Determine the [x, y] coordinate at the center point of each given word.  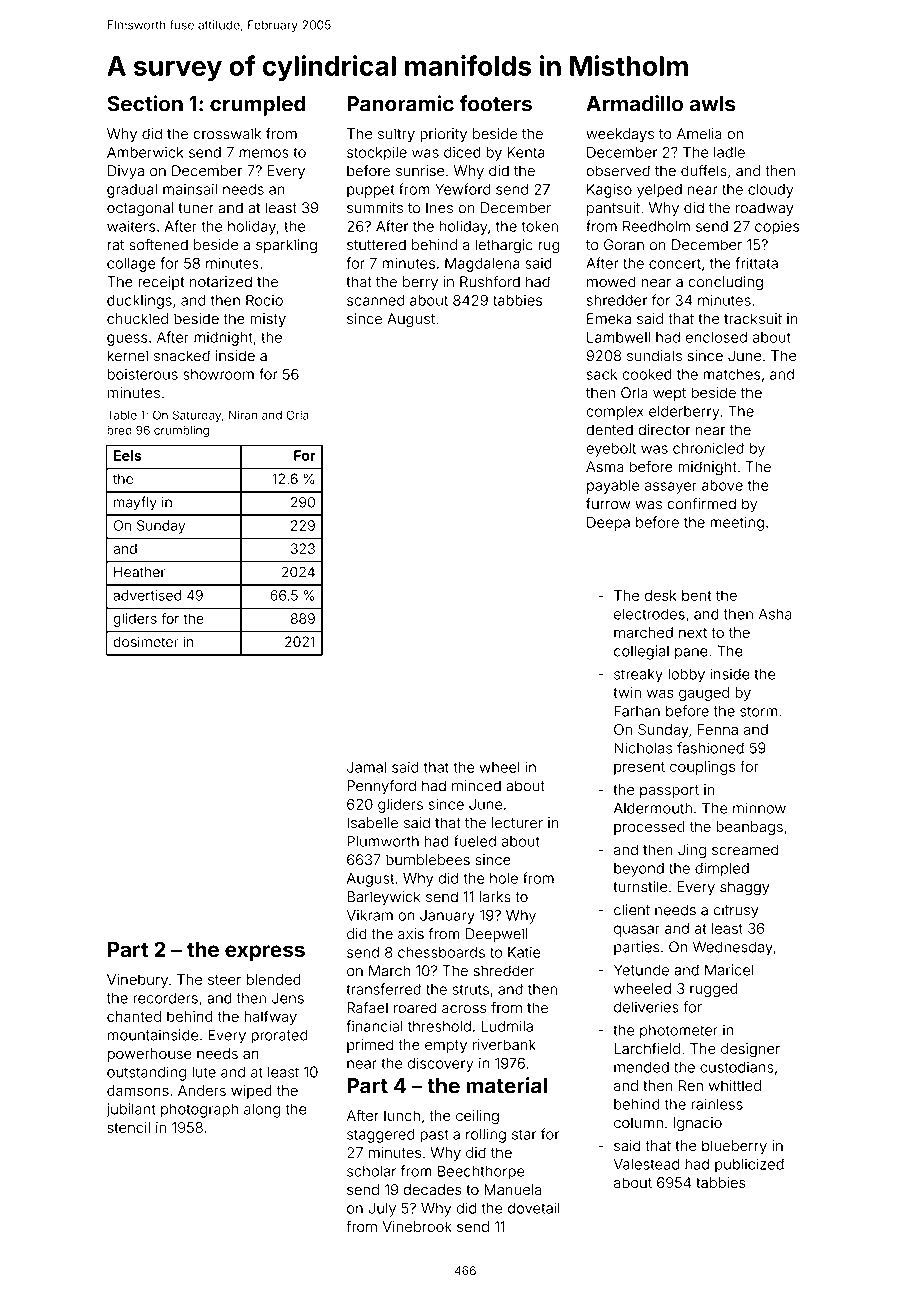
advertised [147, 595]
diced [462, 152]
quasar [637, 931]
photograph [199, 1110]
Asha [775, 614]
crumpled [258, 106]
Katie [524, 952]
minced [476, 786]
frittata [756, 263]
